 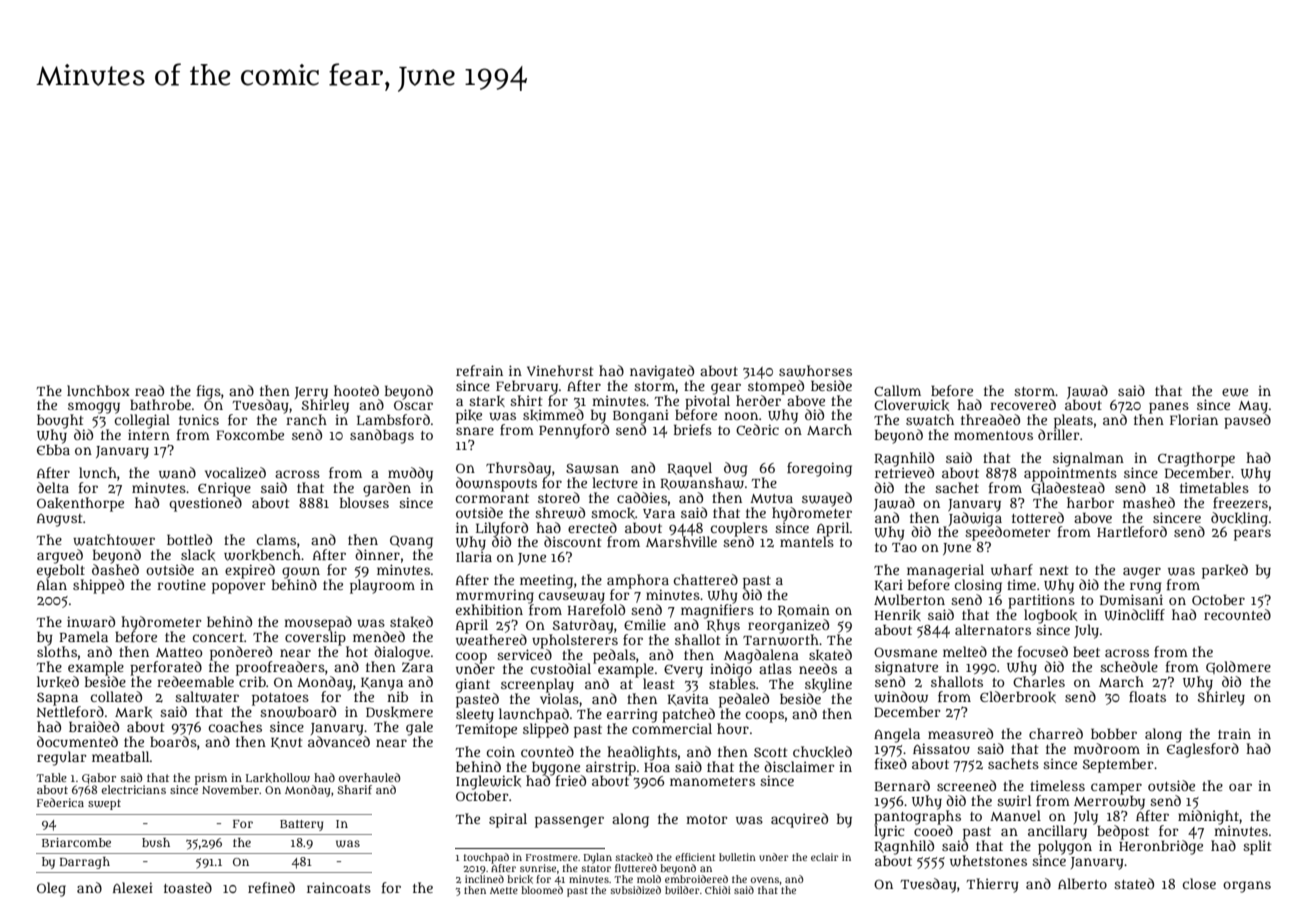 What do you see at coordinates (911, 405) in the page?
I see `Cloverwick` at bounding box center [911, 405].
